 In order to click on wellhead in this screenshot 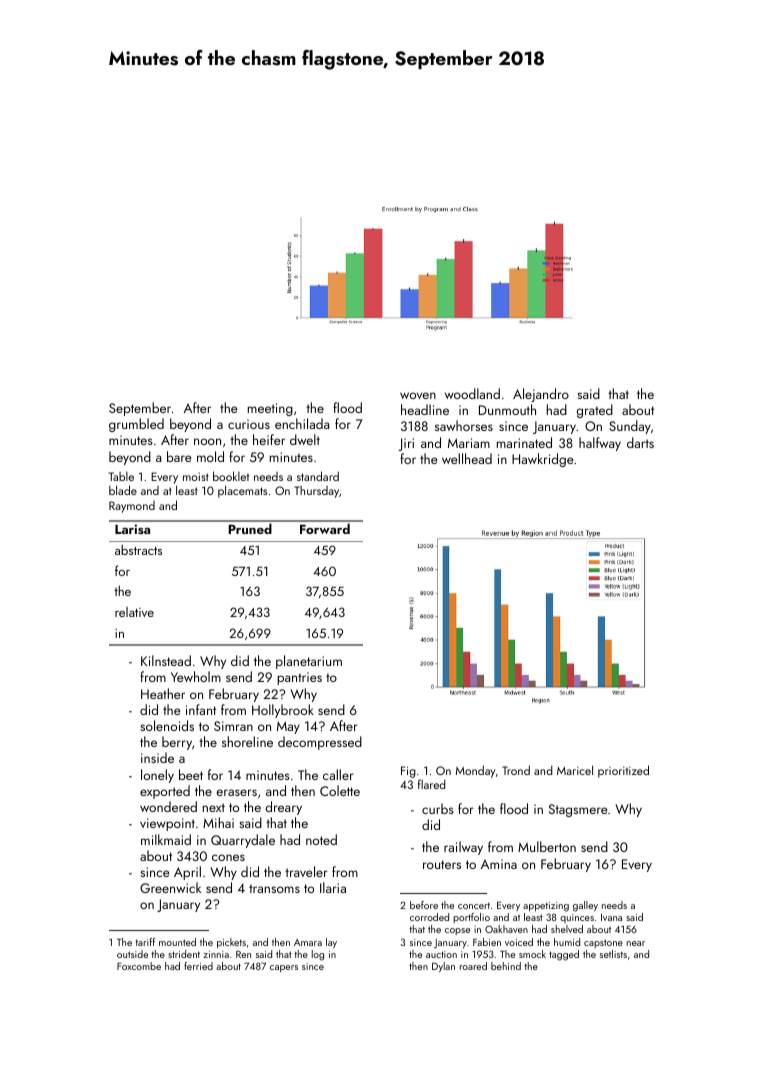, I will do `click(467, 458)`.
